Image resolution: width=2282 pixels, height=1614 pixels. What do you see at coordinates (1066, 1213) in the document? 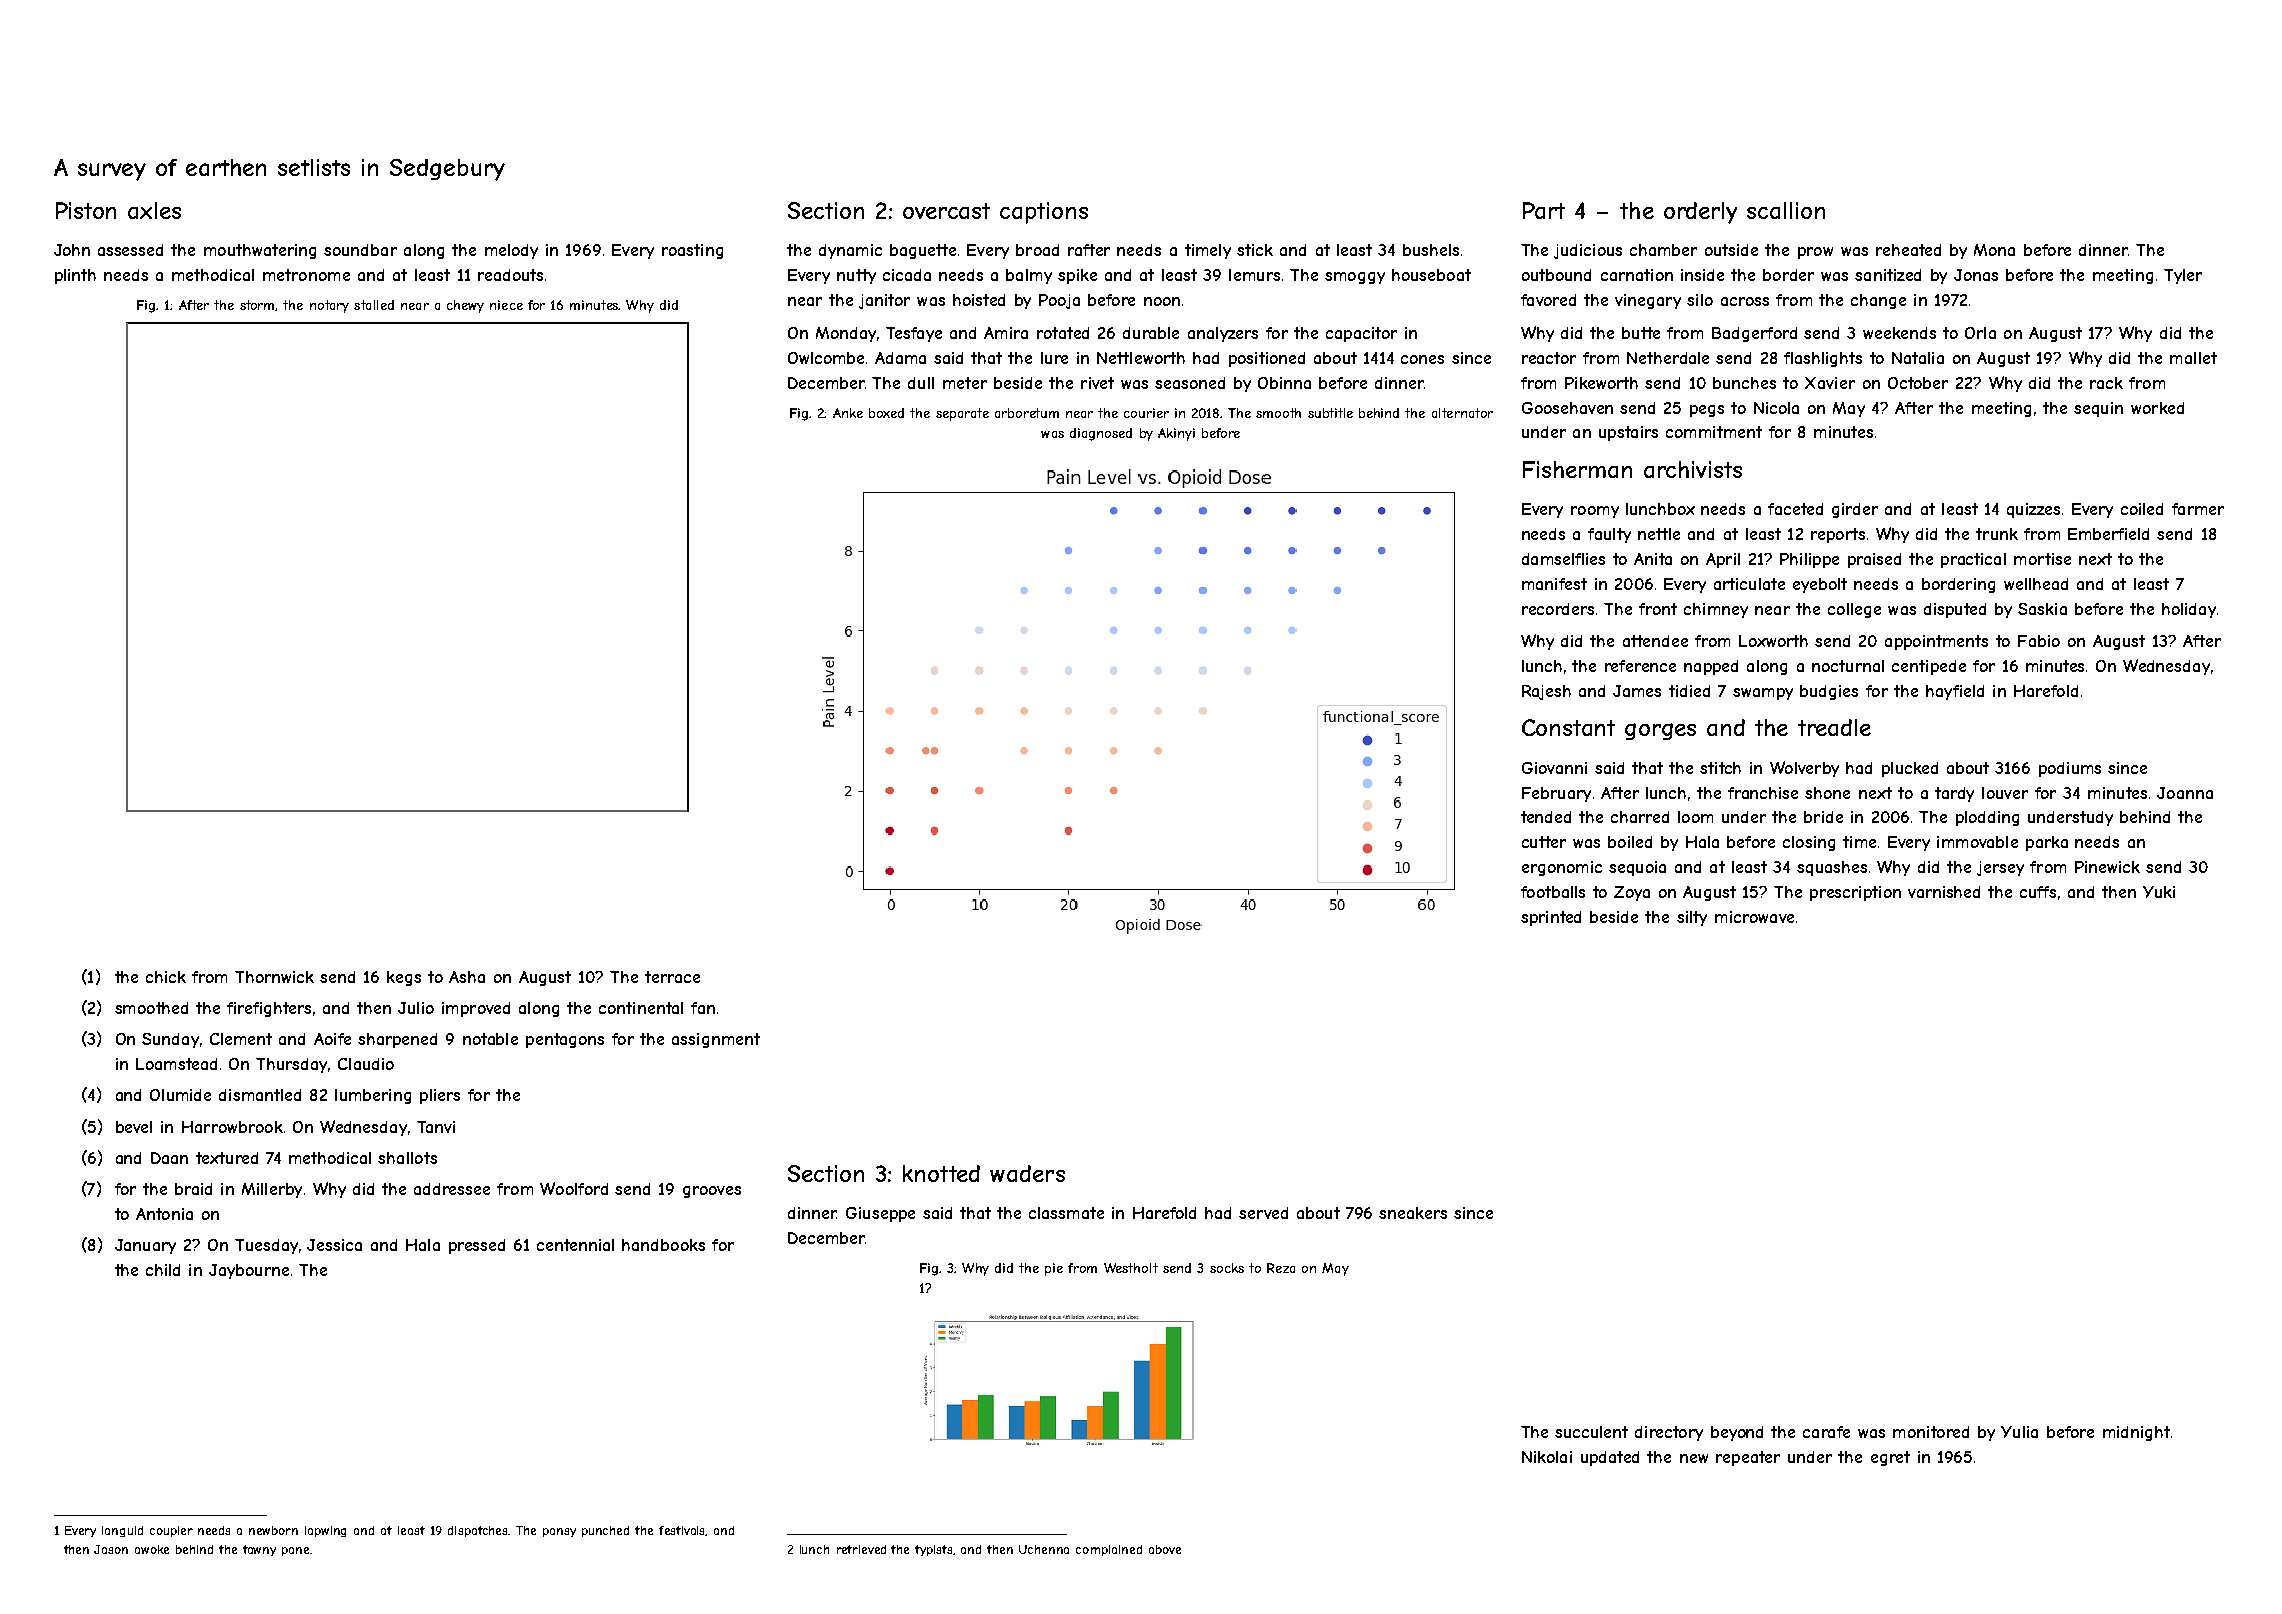
I see `classmate` at bounding box center [1066, 1213].
